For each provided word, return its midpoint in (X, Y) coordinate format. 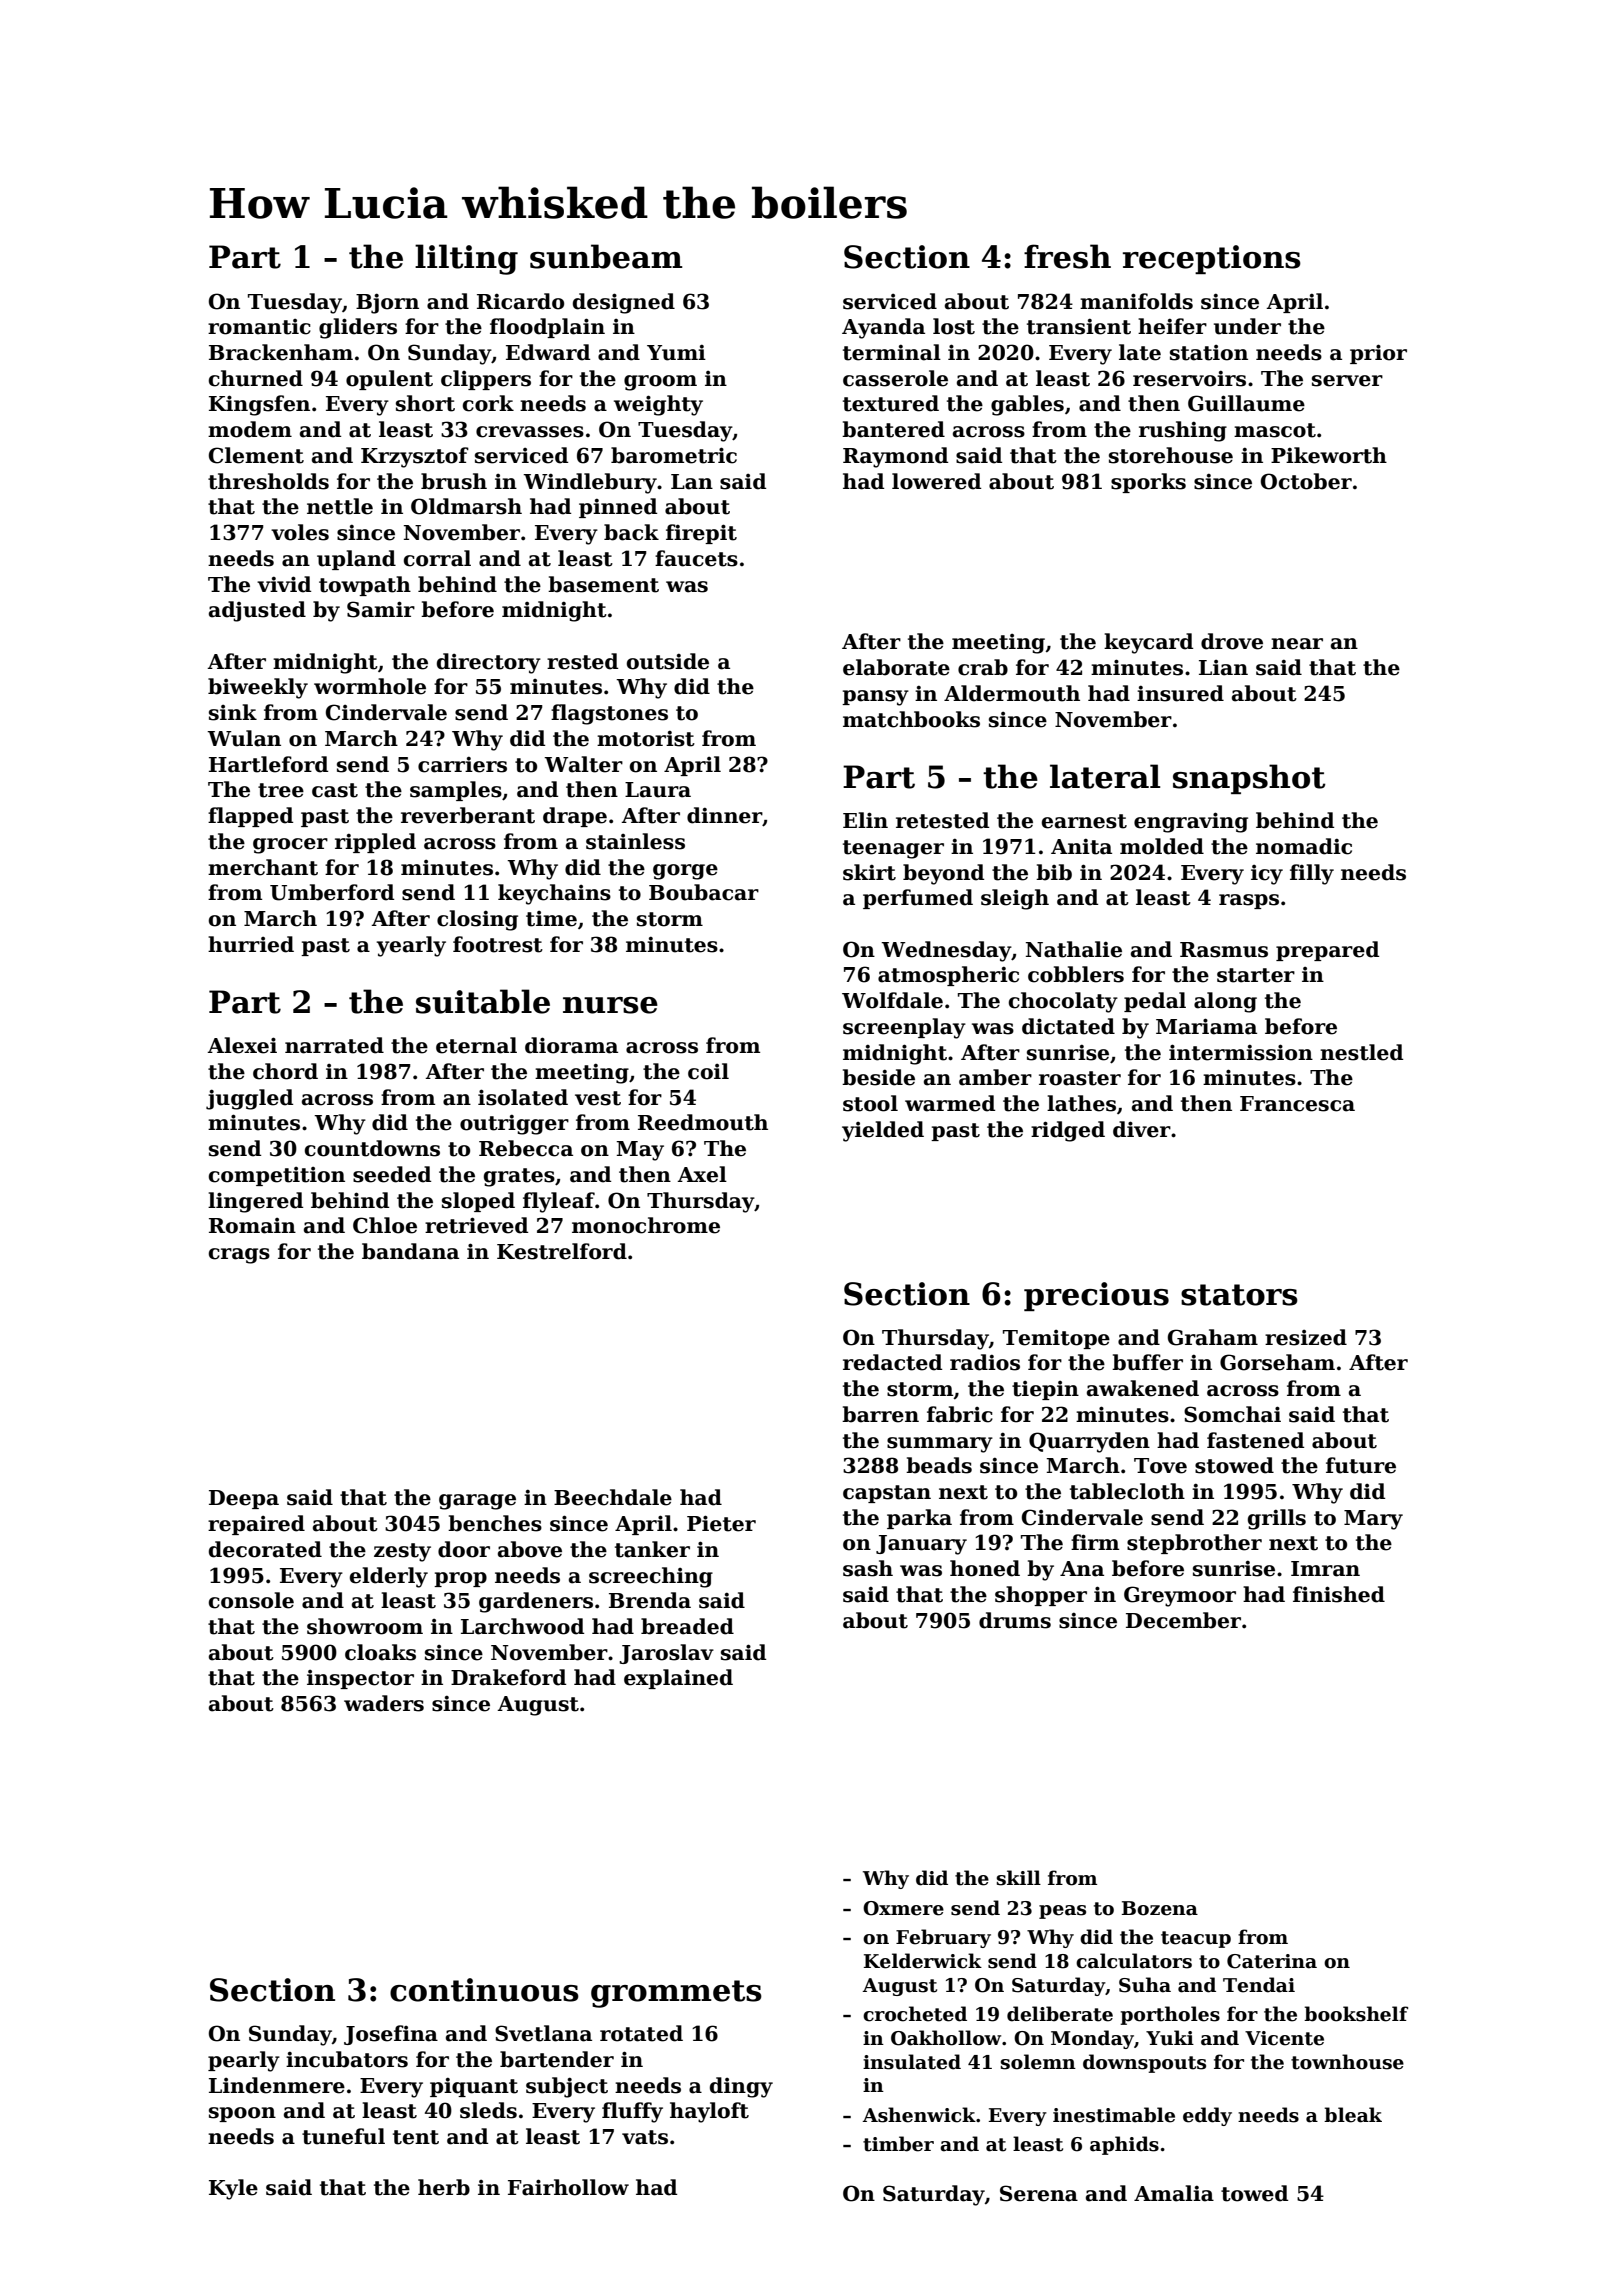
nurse (610, 1005)
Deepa (244, 1499)
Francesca (1297, 1104)
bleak (1353, 2115)
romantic (259, 327)
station (1209, 353)
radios (985, 1362)
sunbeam (606, 256)
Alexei (242, 1045)
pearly (244, 2061)
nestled (1361, 1052)
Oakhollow (946, 2038)
